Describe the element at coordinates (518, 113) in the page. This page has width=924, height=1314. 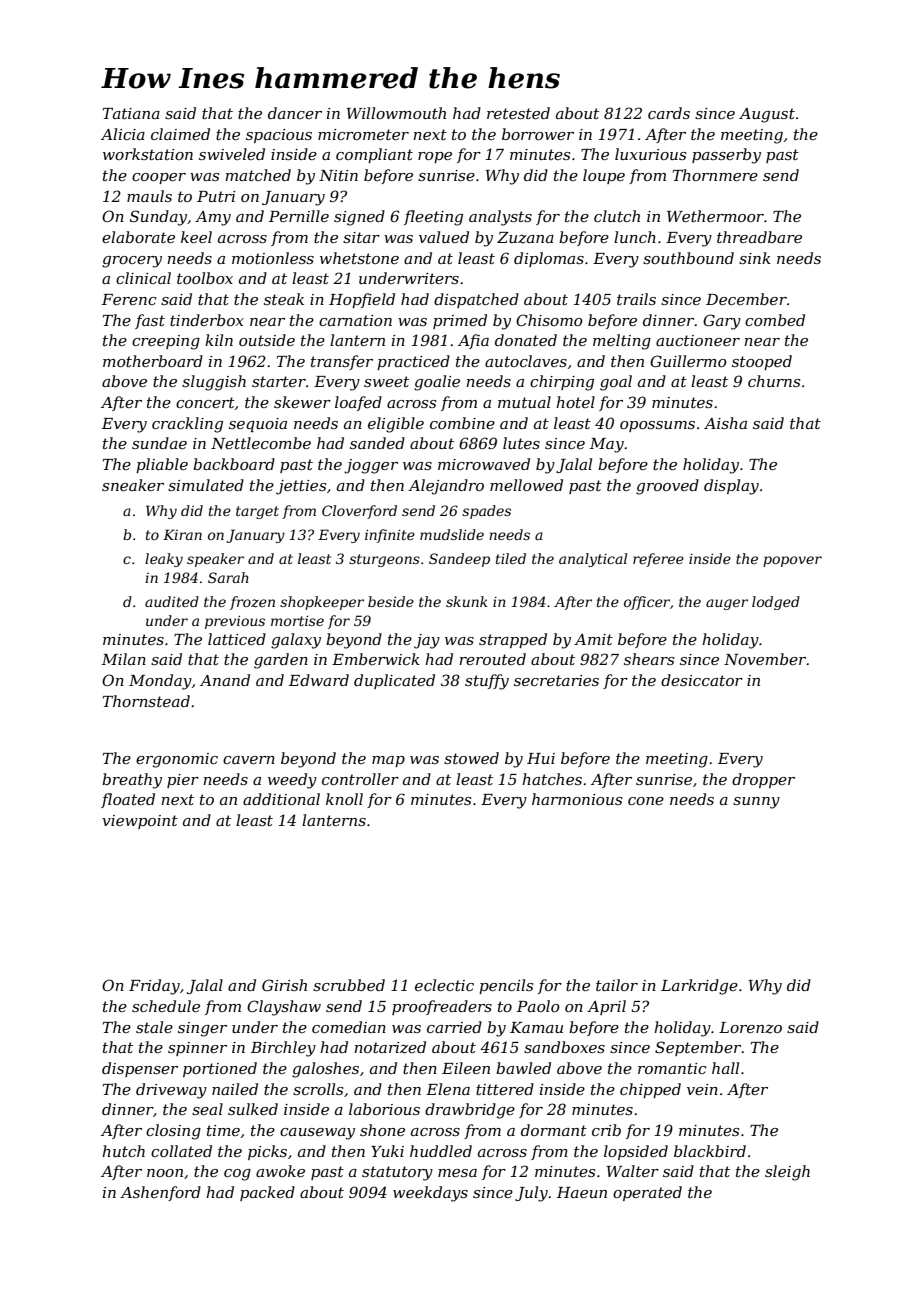
I see `retested` at that location.
